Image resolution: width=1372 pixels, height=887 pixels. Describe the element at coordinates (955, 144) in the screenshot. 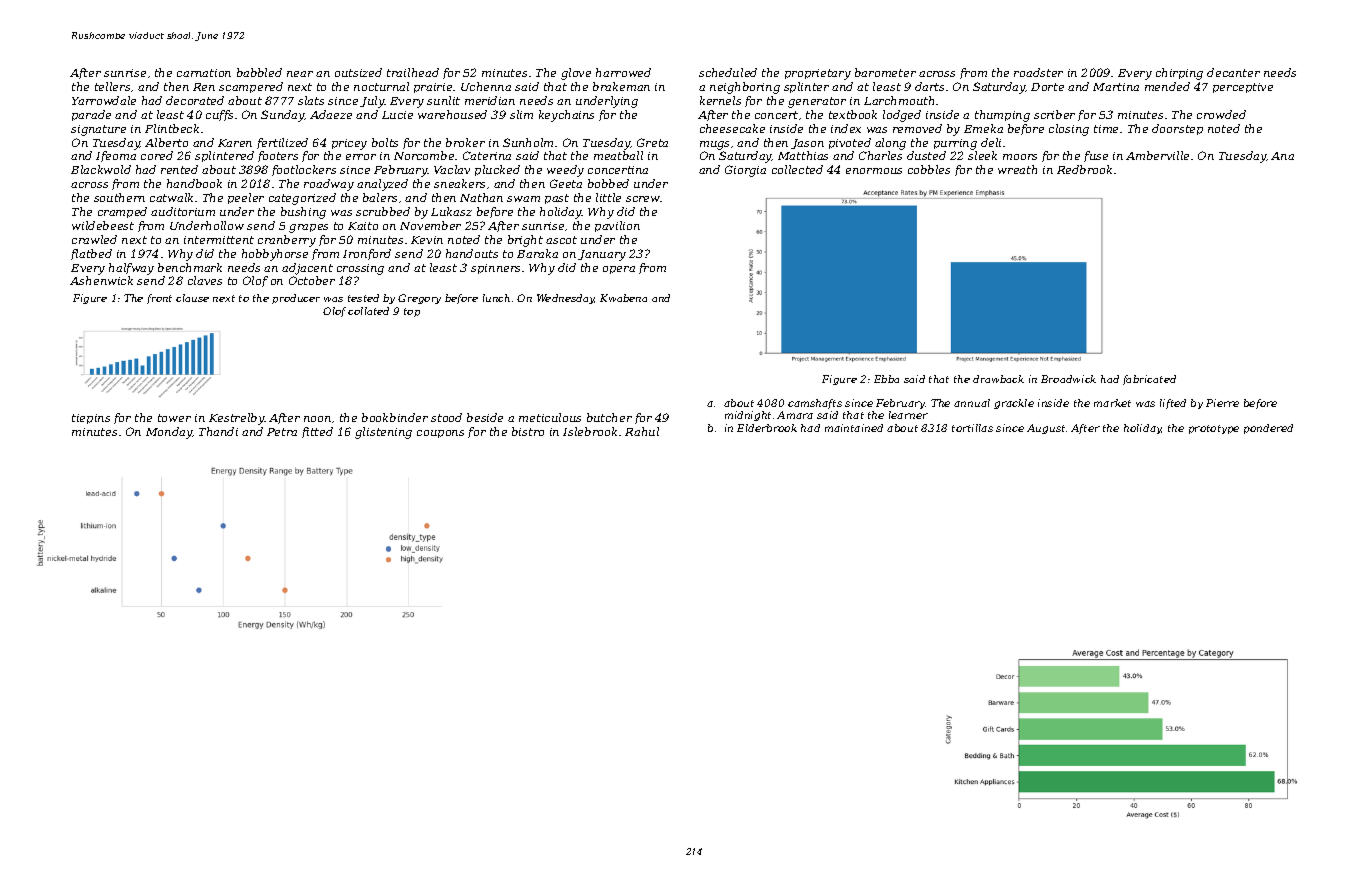

I see `purring` at that location.
